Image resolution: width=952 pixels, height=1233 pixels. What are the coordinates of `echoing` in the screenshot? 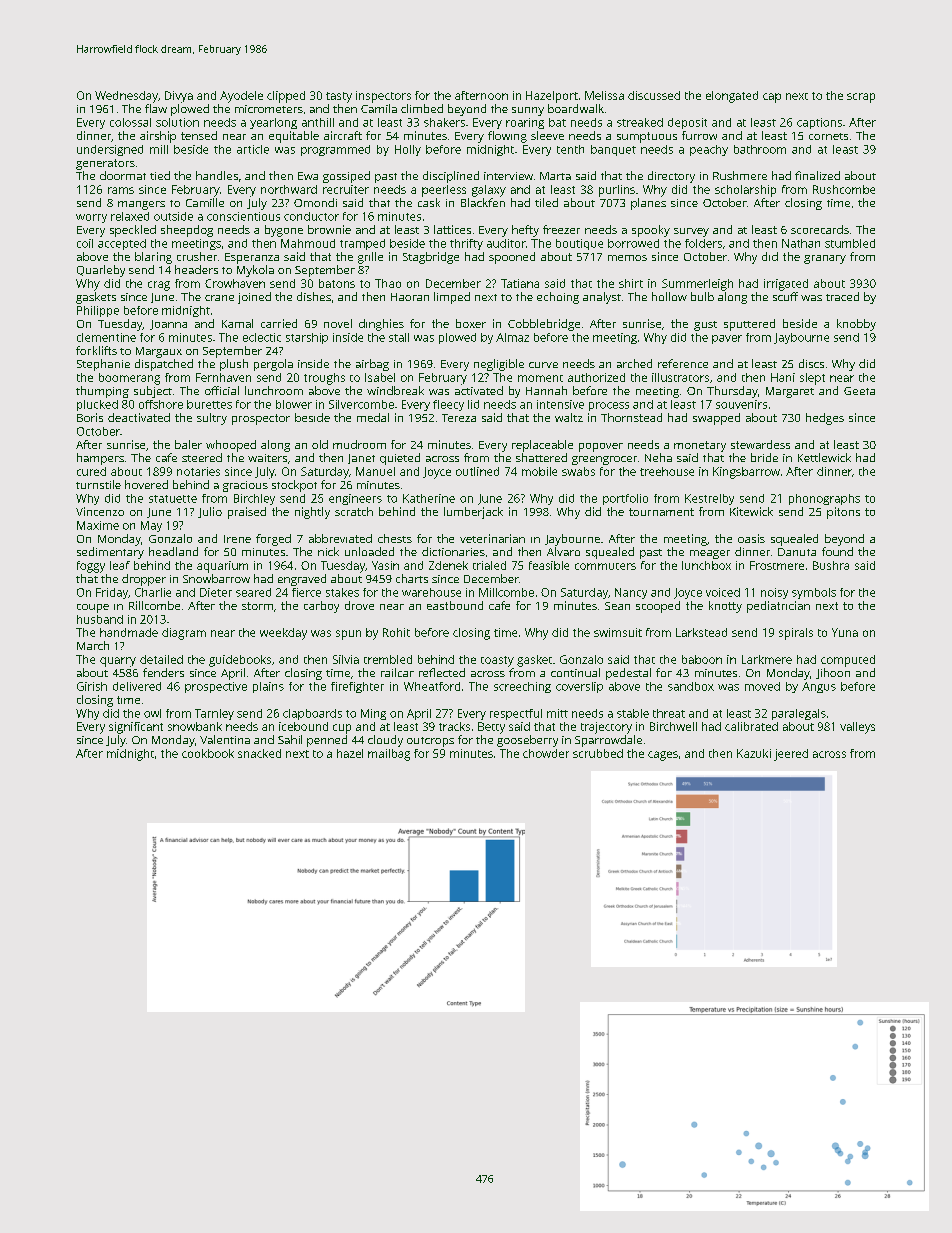 It's located at (558, 298).
